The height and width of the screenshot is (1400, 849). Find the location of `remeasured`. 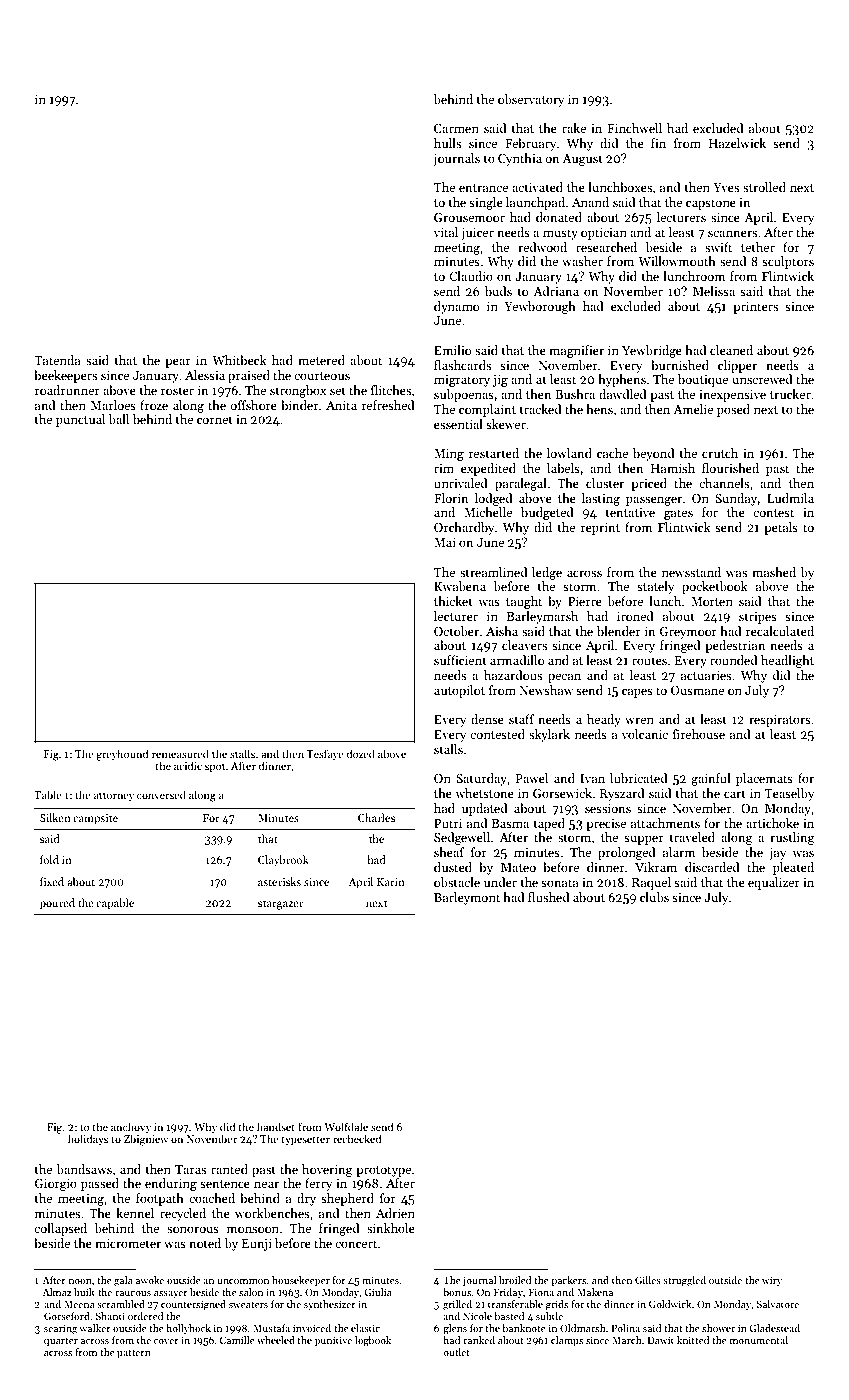

remeasured is located at coordinates (180, 753).
